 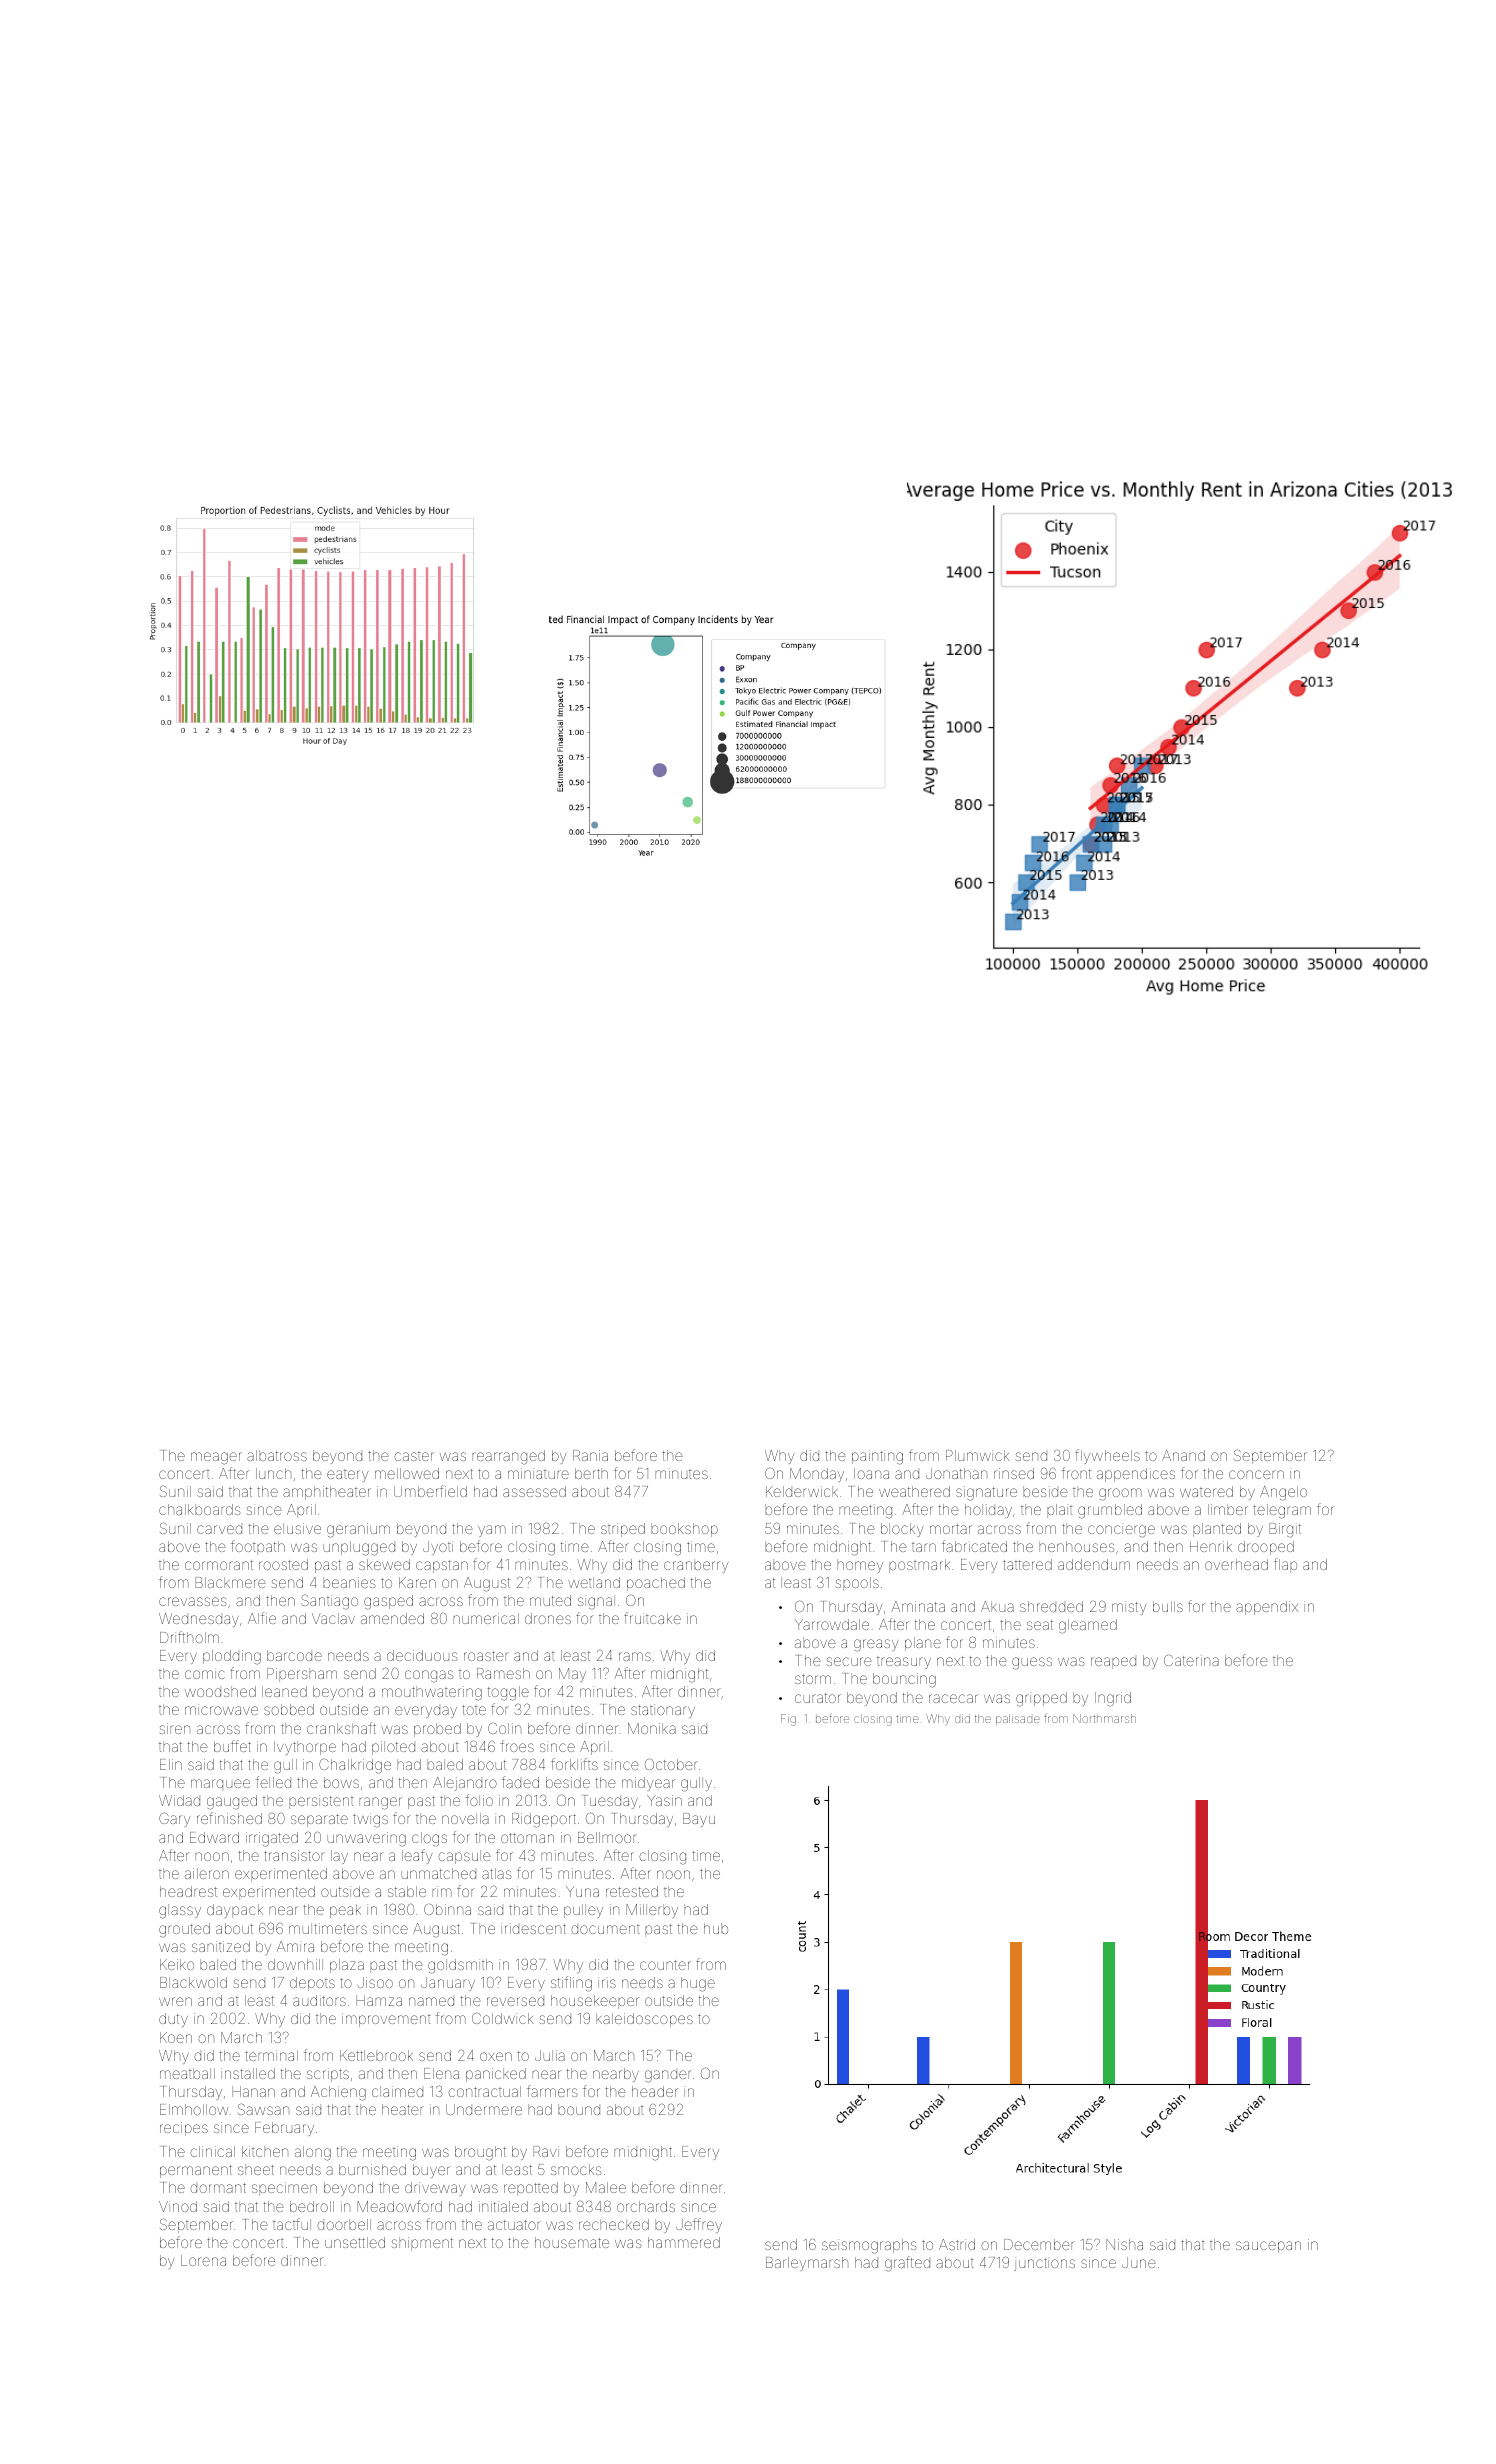 What do you see at coordinates (277, 1455) in the screenshot?
I see `albatross` at bounding box center [277, 1455].
